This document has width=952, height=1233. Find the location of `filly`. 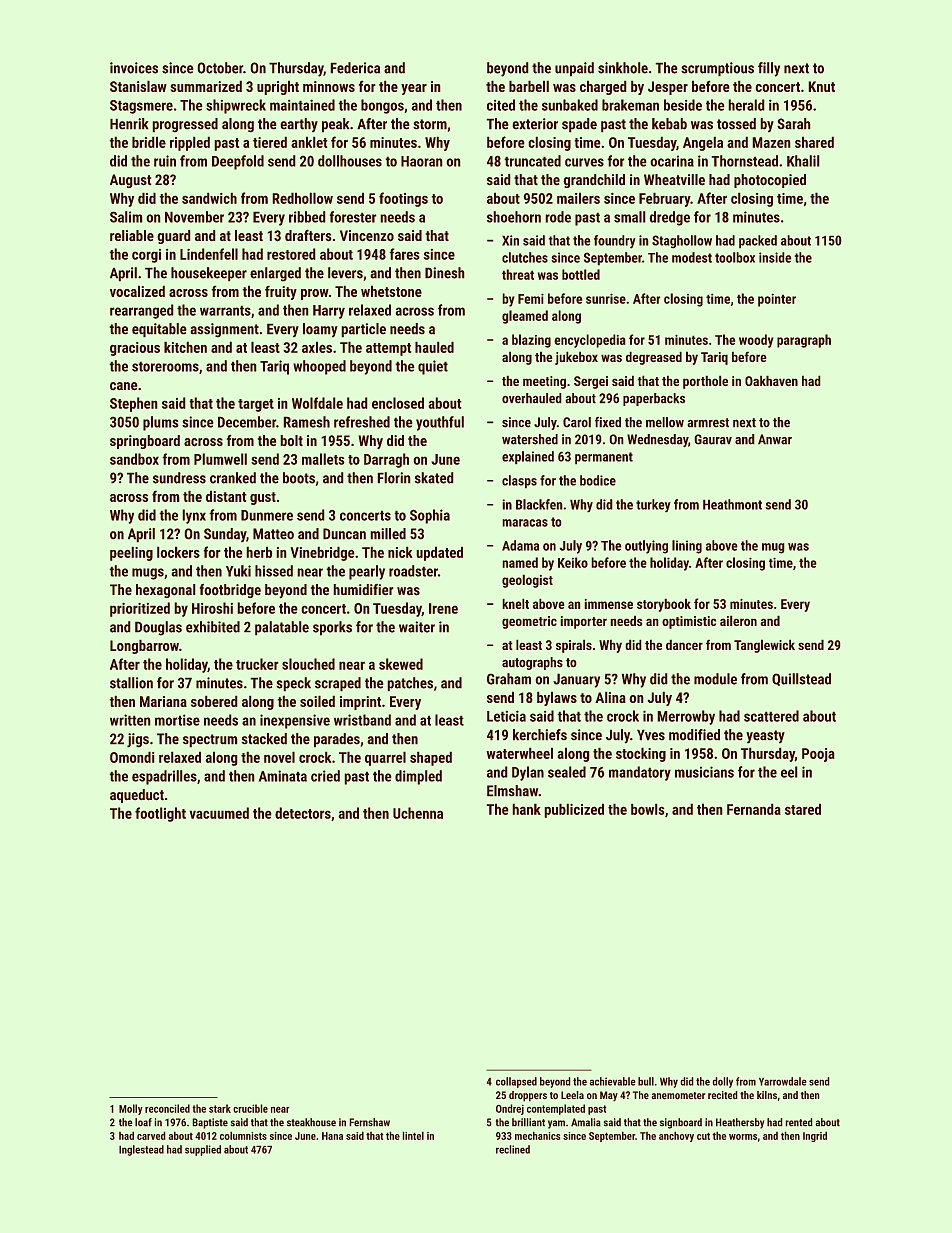

filly is located at coordinates (769, 69).
